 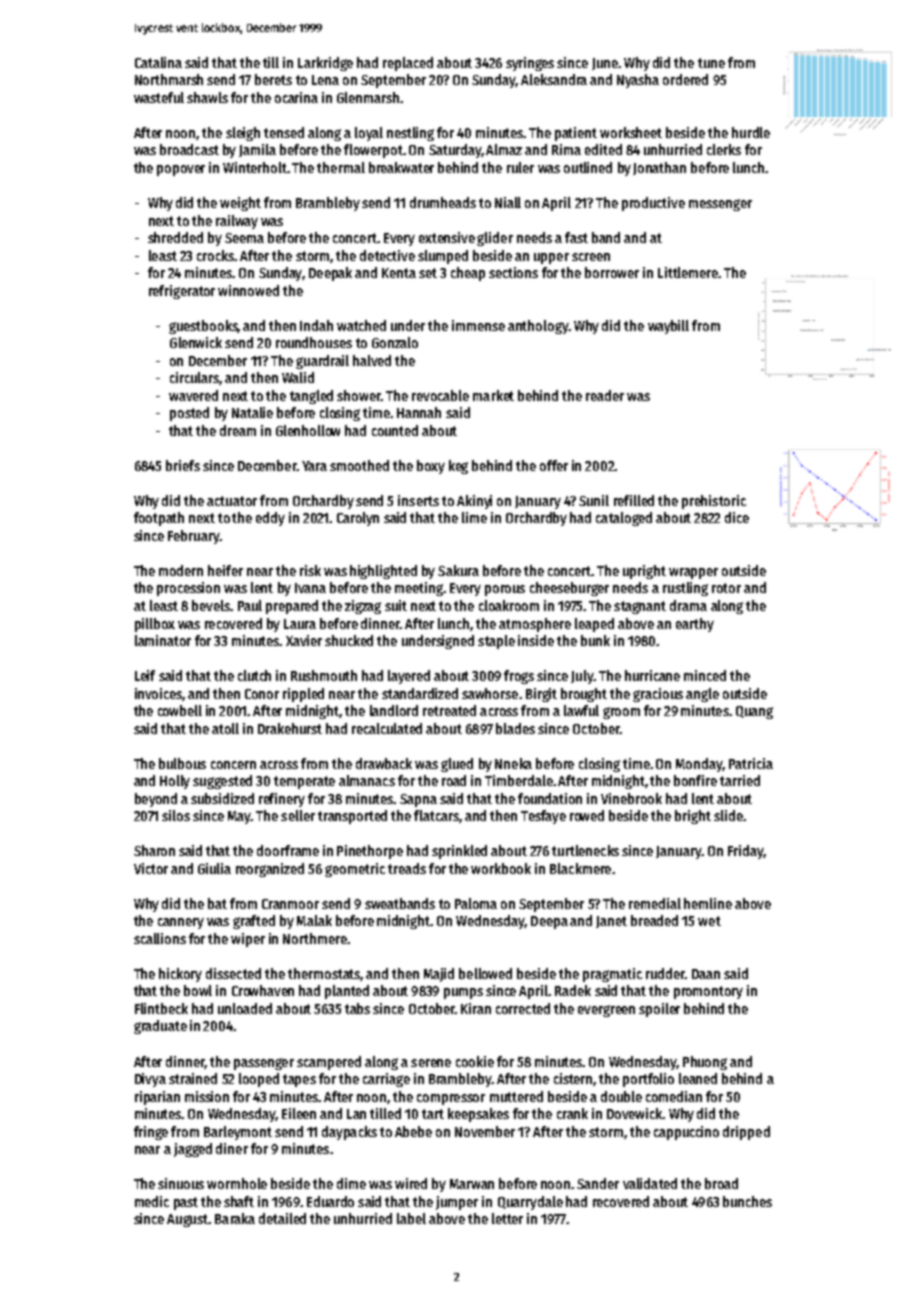 What do you see at coordinates (638, 81) in the screenshot?
I see `Nyasha` at bounding box center [638, 81].
